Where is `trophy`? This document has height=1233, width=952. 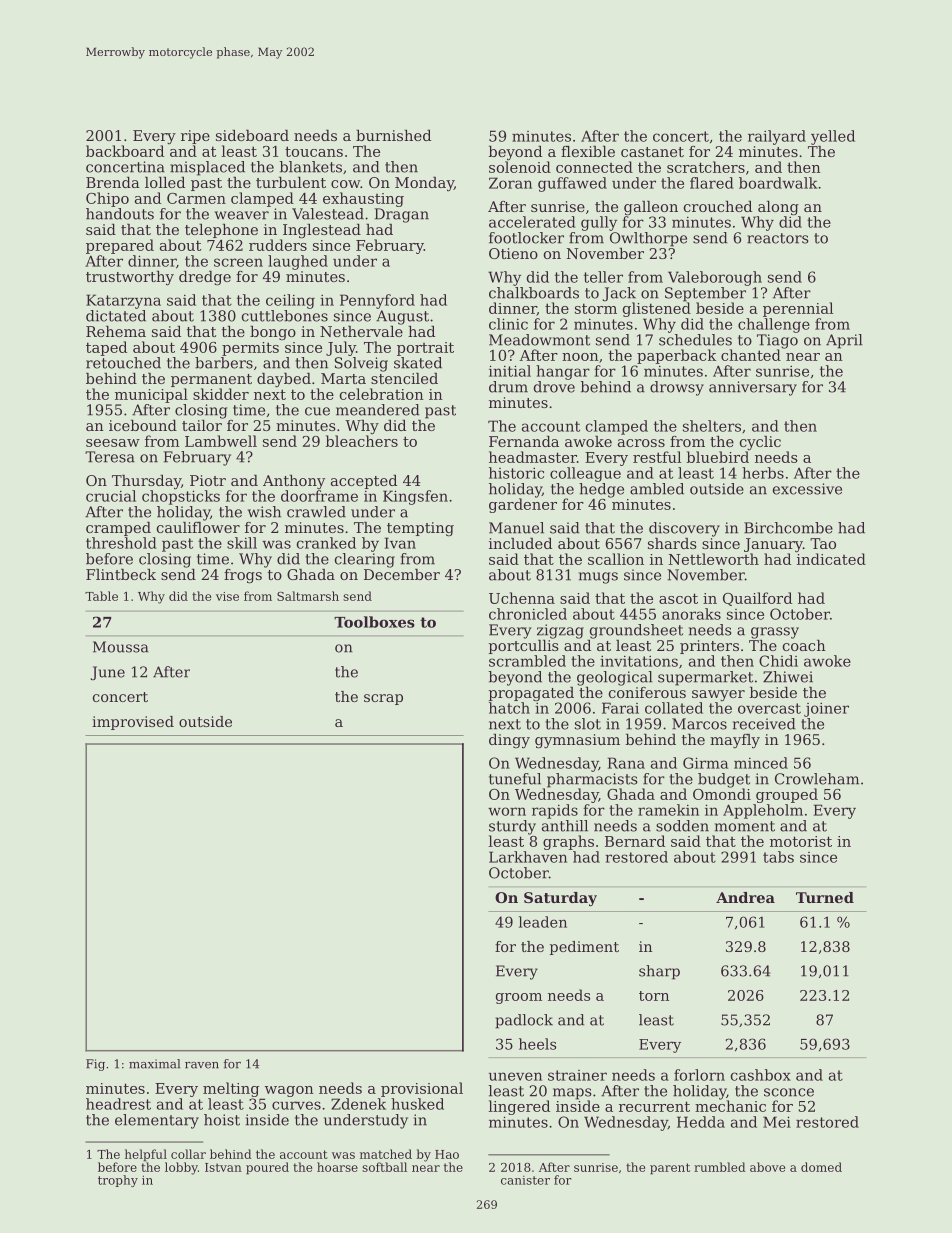
trophy is located at coordinates (118, 1181).
